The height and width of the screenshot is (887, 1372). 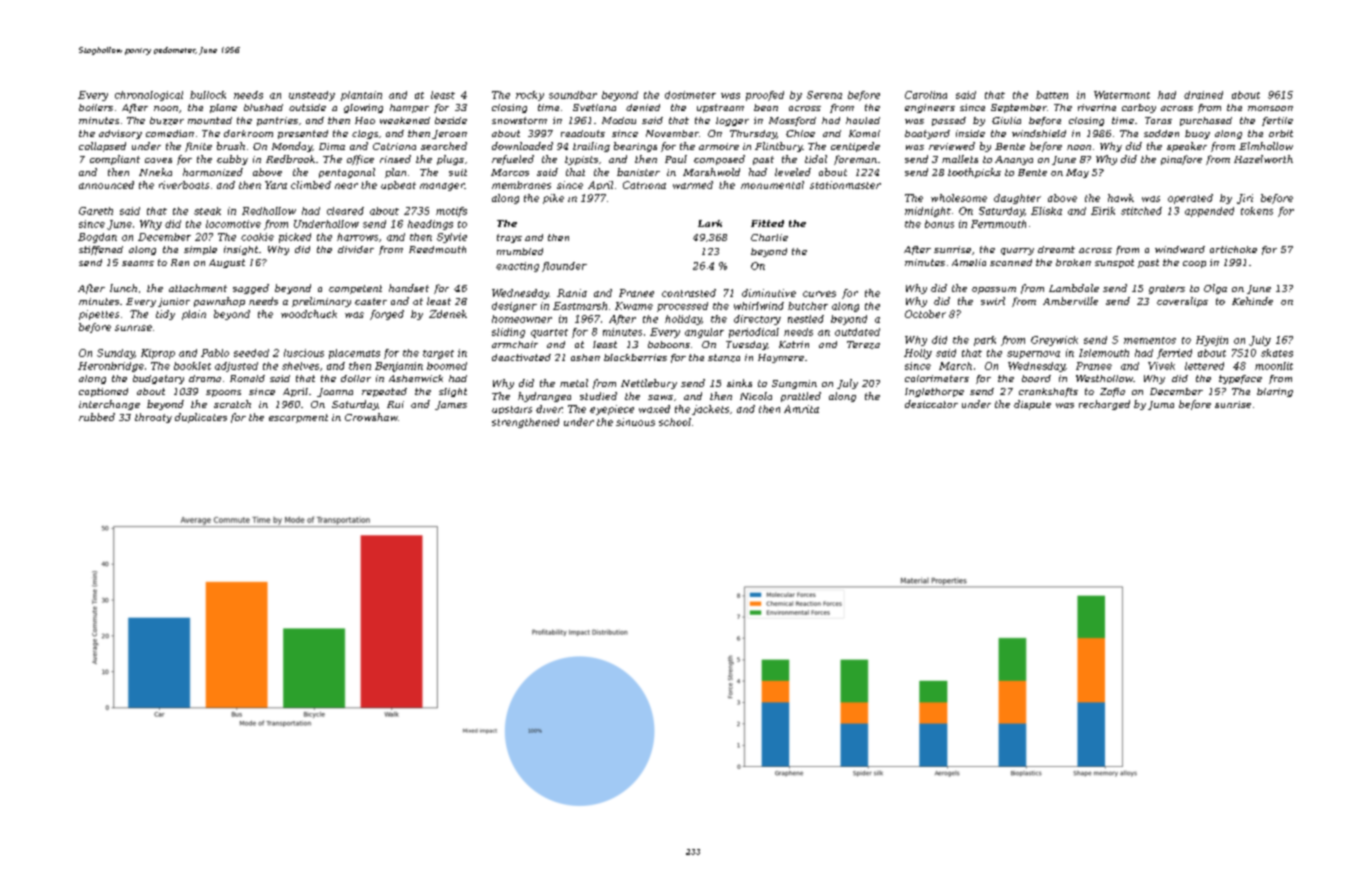 I want to click on warmed, so click(x=693, y=185).
